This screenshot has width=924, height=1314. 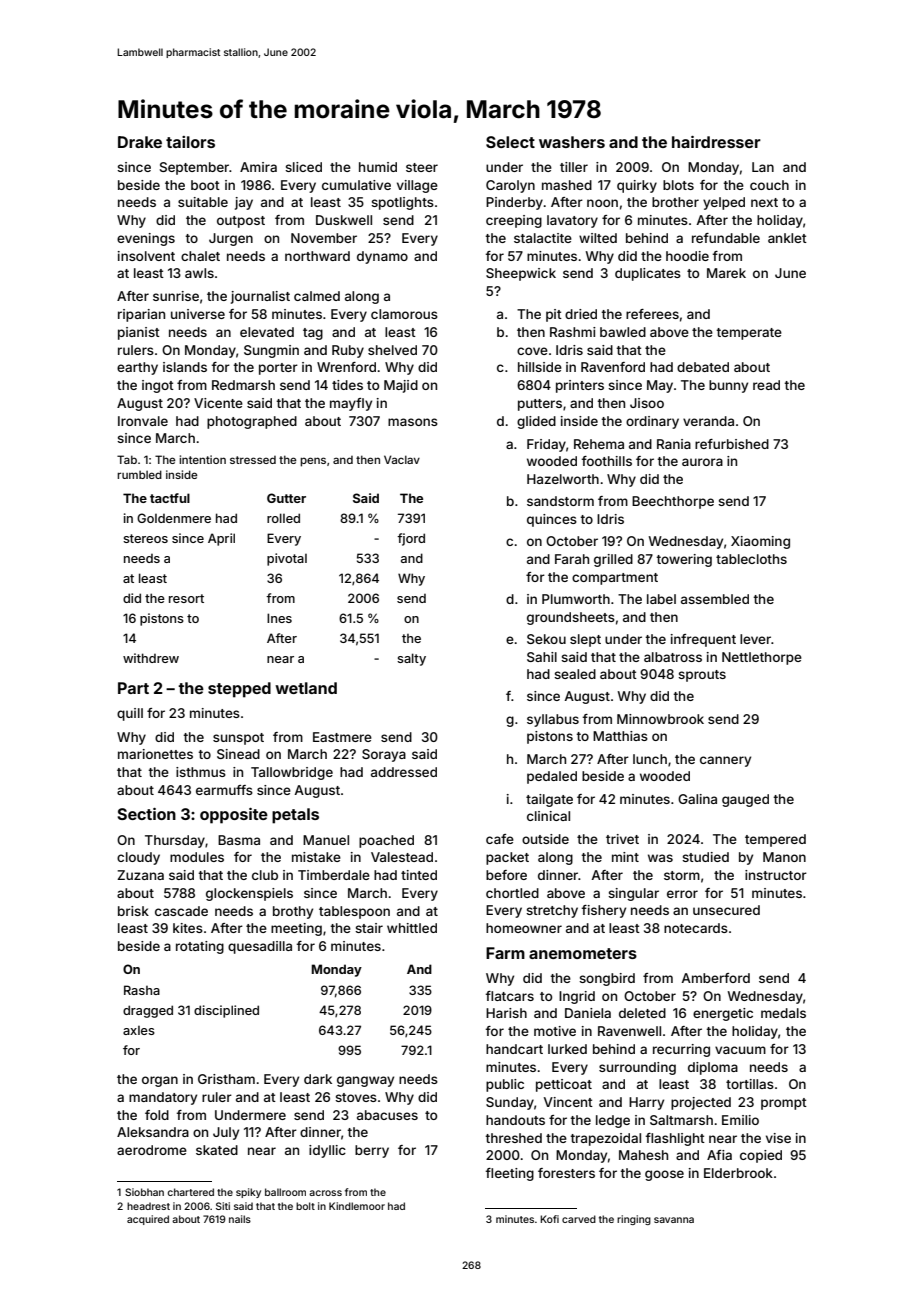 I want to click on evenings, so click(x=146, y=239).
